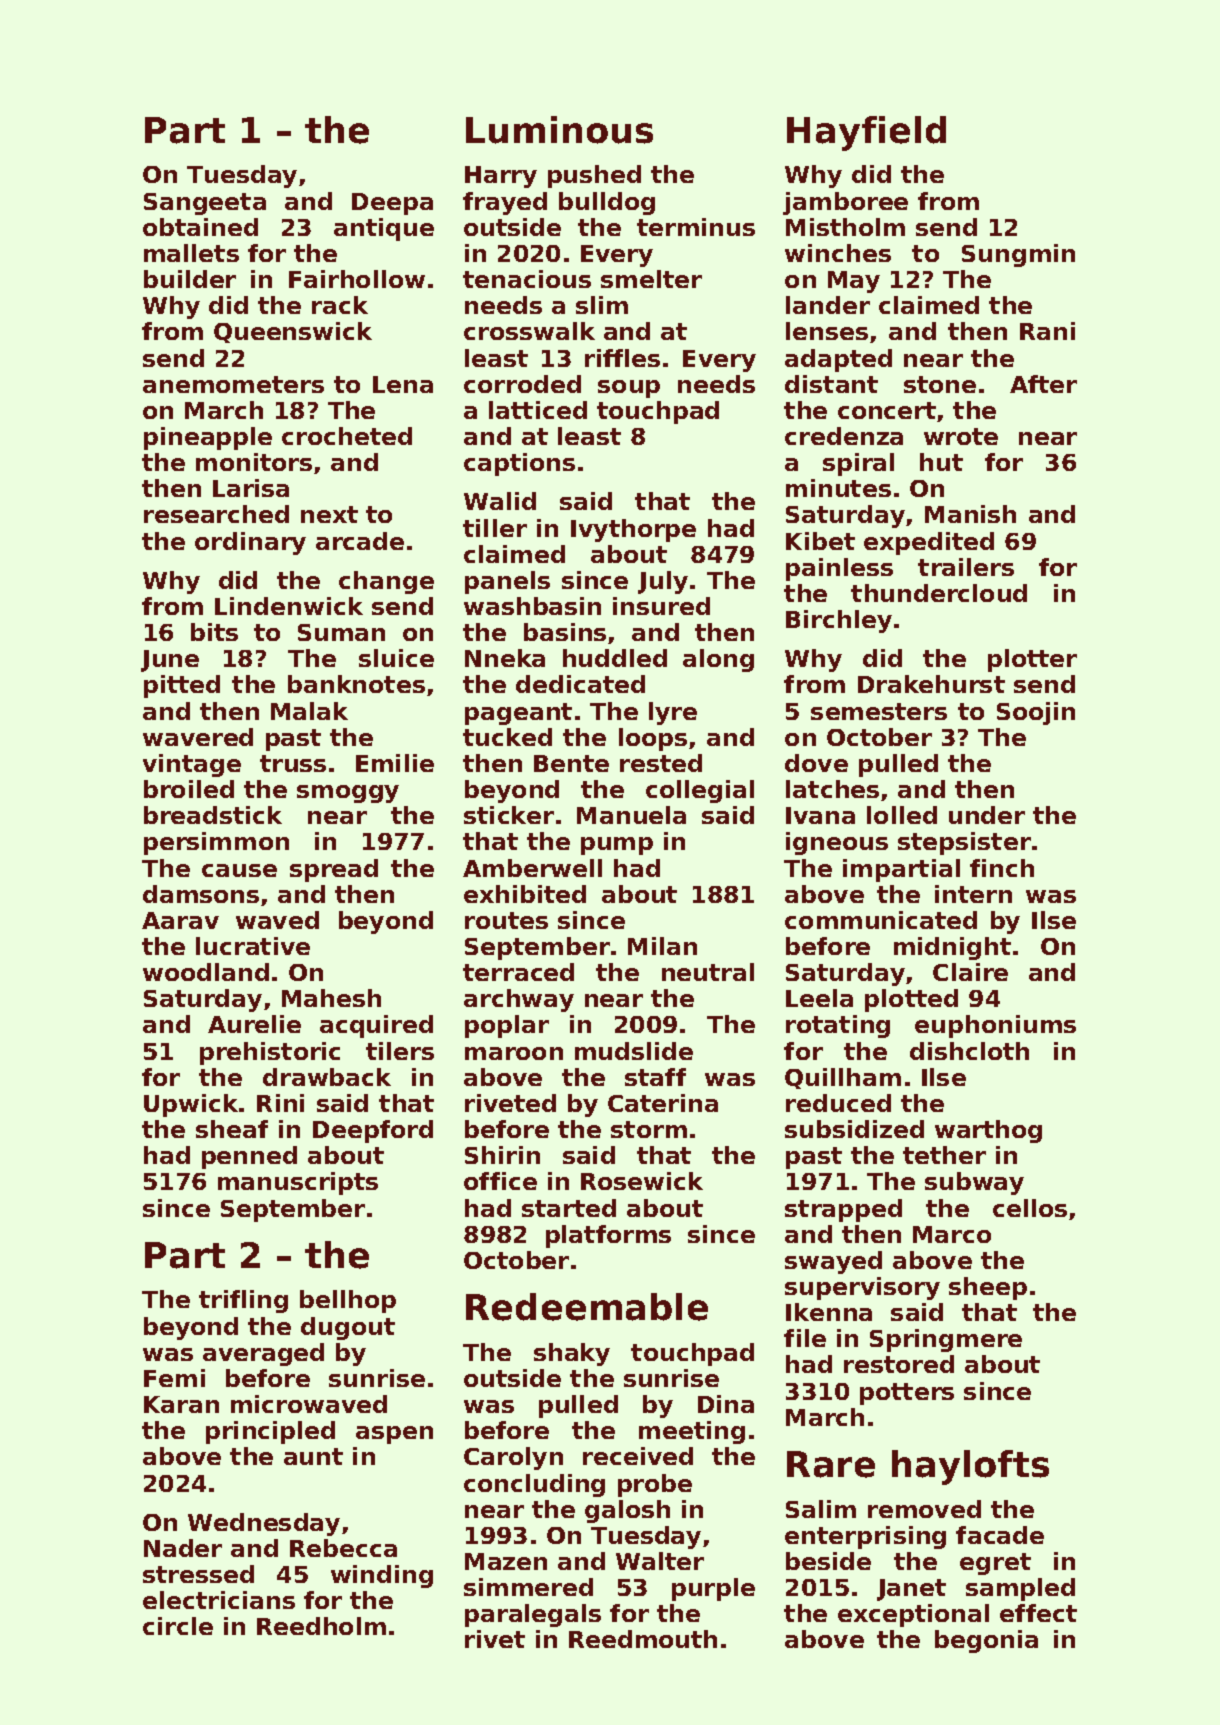 The height and width of the page is (1725, 1220). Describe the element at coordinates (952, 1234) in the page. I see `Marco` at that location.
